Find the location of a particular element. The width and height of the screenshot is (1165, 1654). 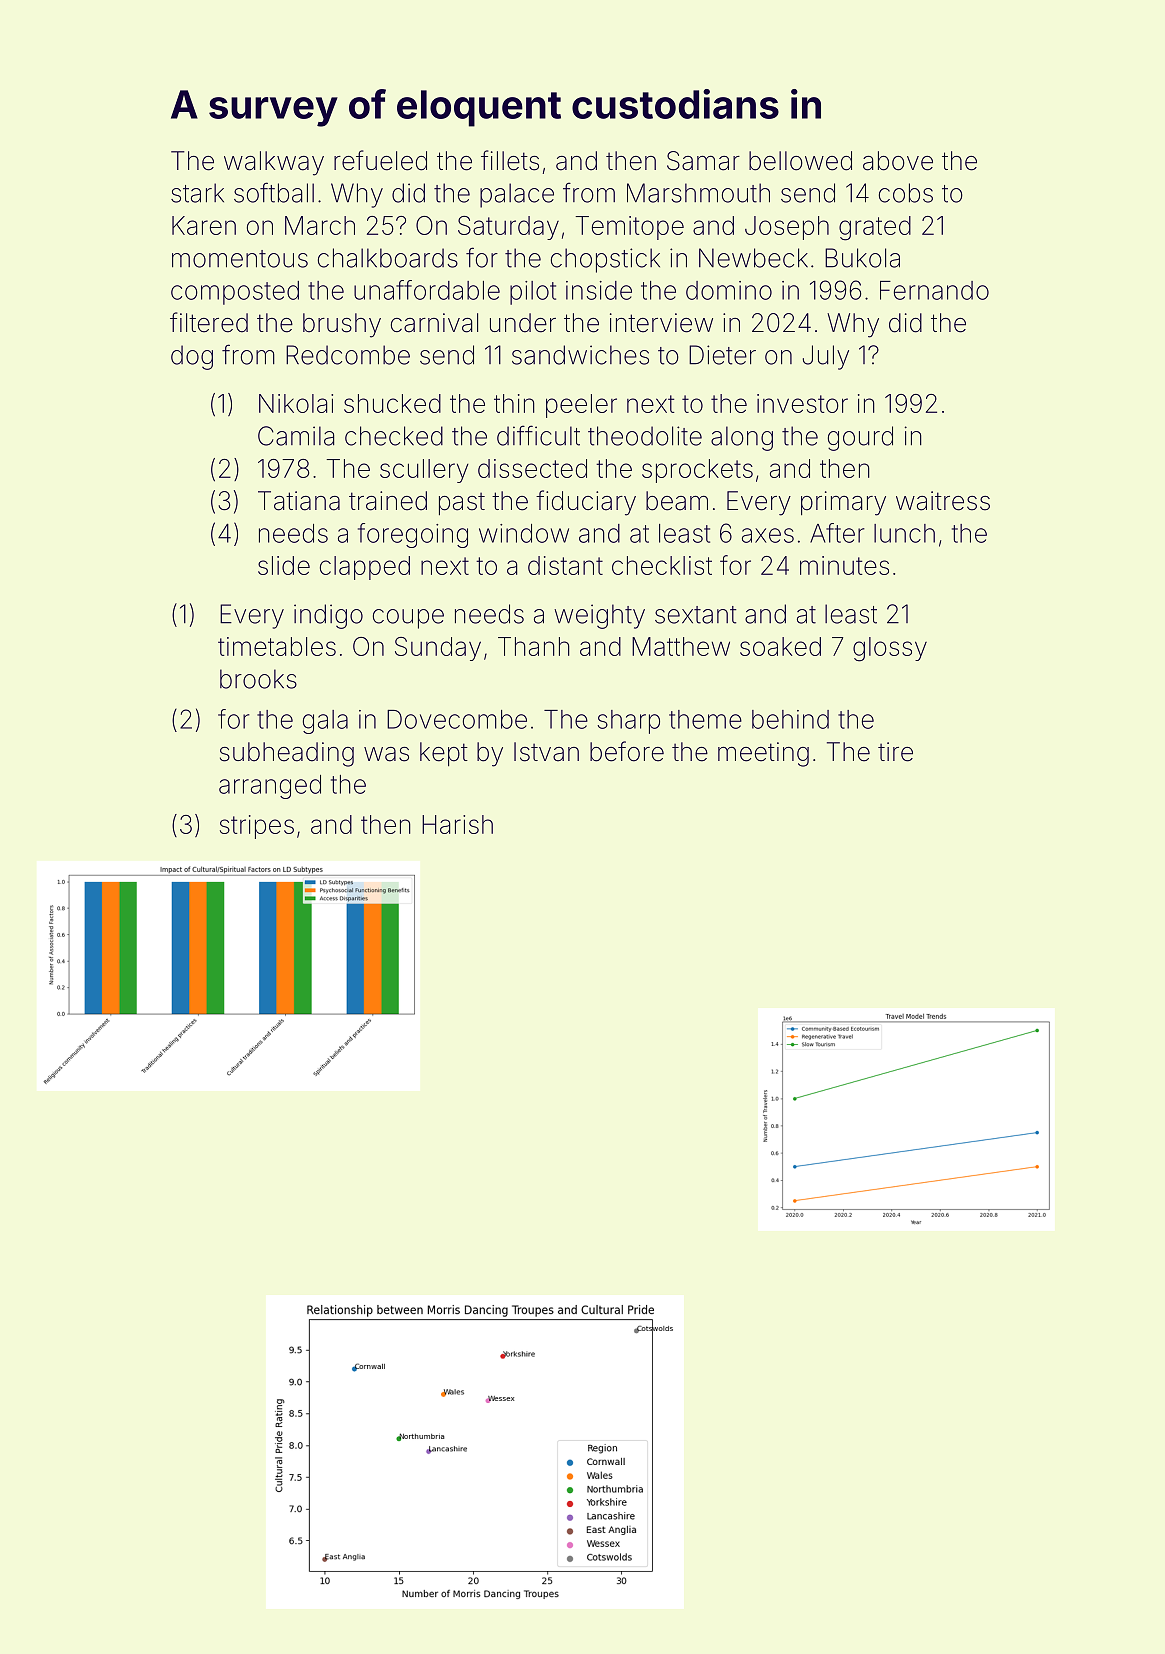

primary is located at coordinates (843, 503).
